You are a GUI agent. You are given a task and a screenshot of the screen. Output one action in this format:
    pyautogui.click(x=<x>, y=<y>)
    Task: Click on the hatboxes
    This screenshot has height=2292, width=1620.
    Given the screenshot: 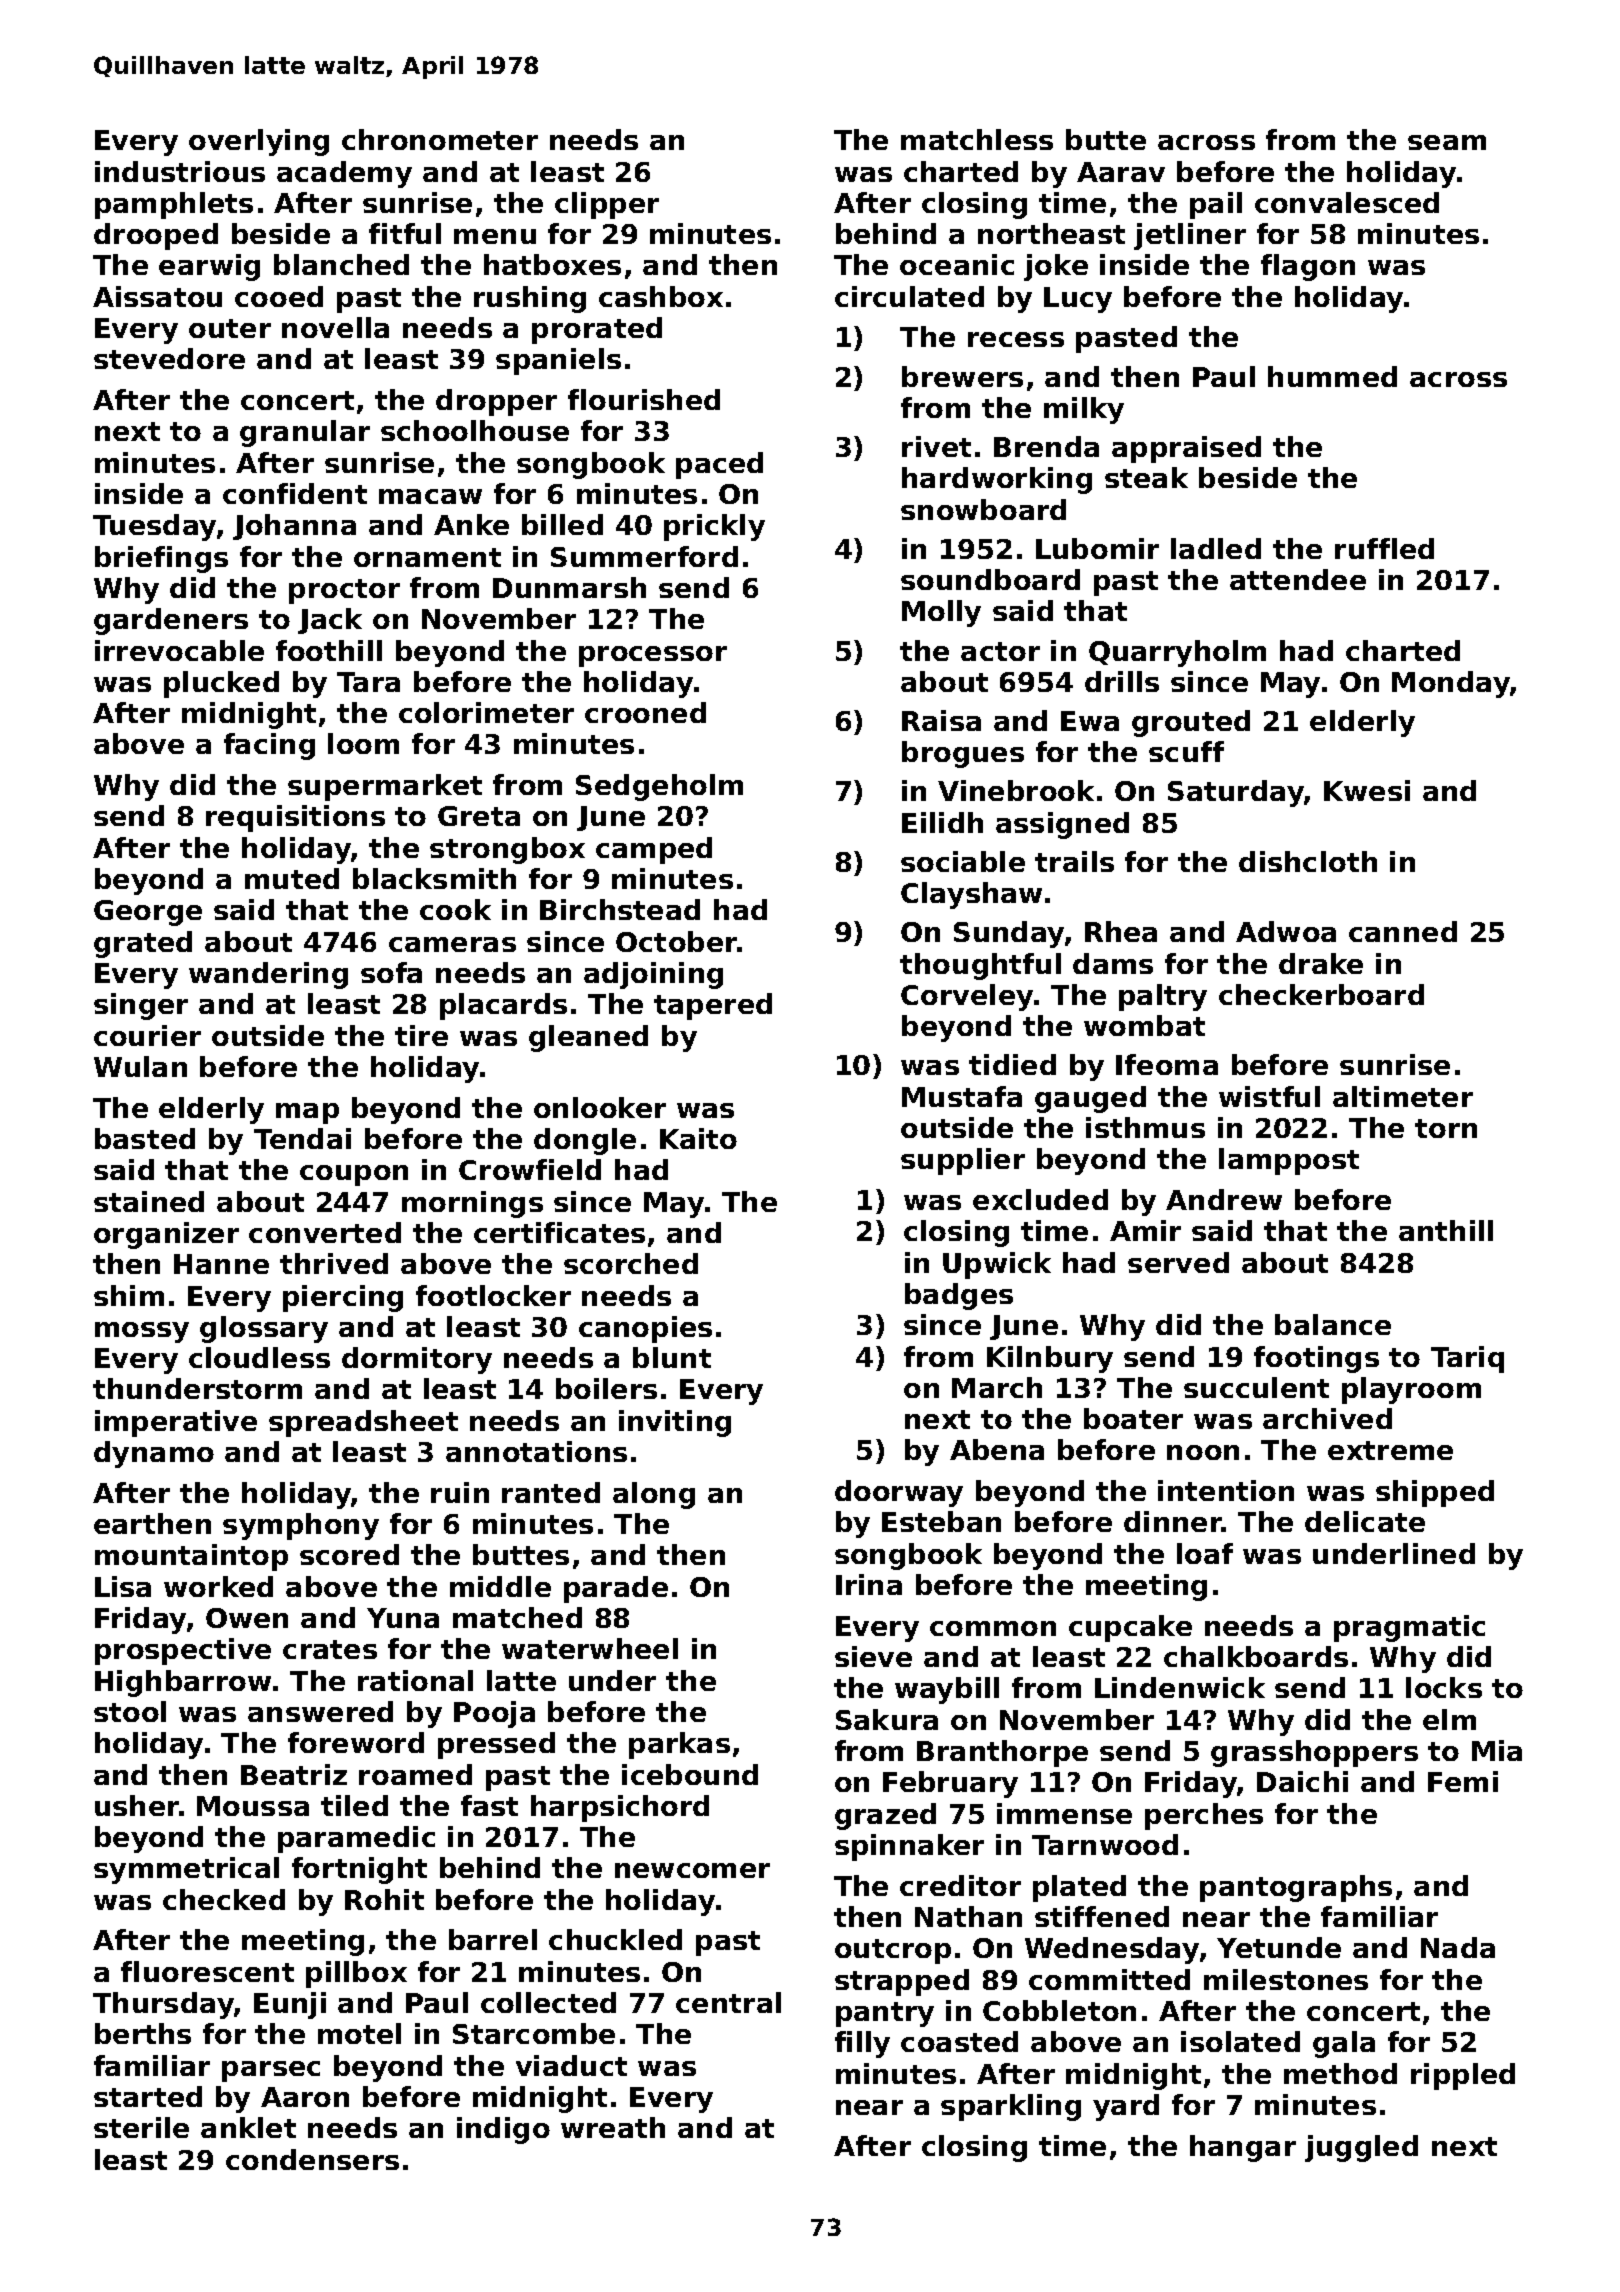 What is the action you would take?
    pyautogui.click(x=552, y=264)
